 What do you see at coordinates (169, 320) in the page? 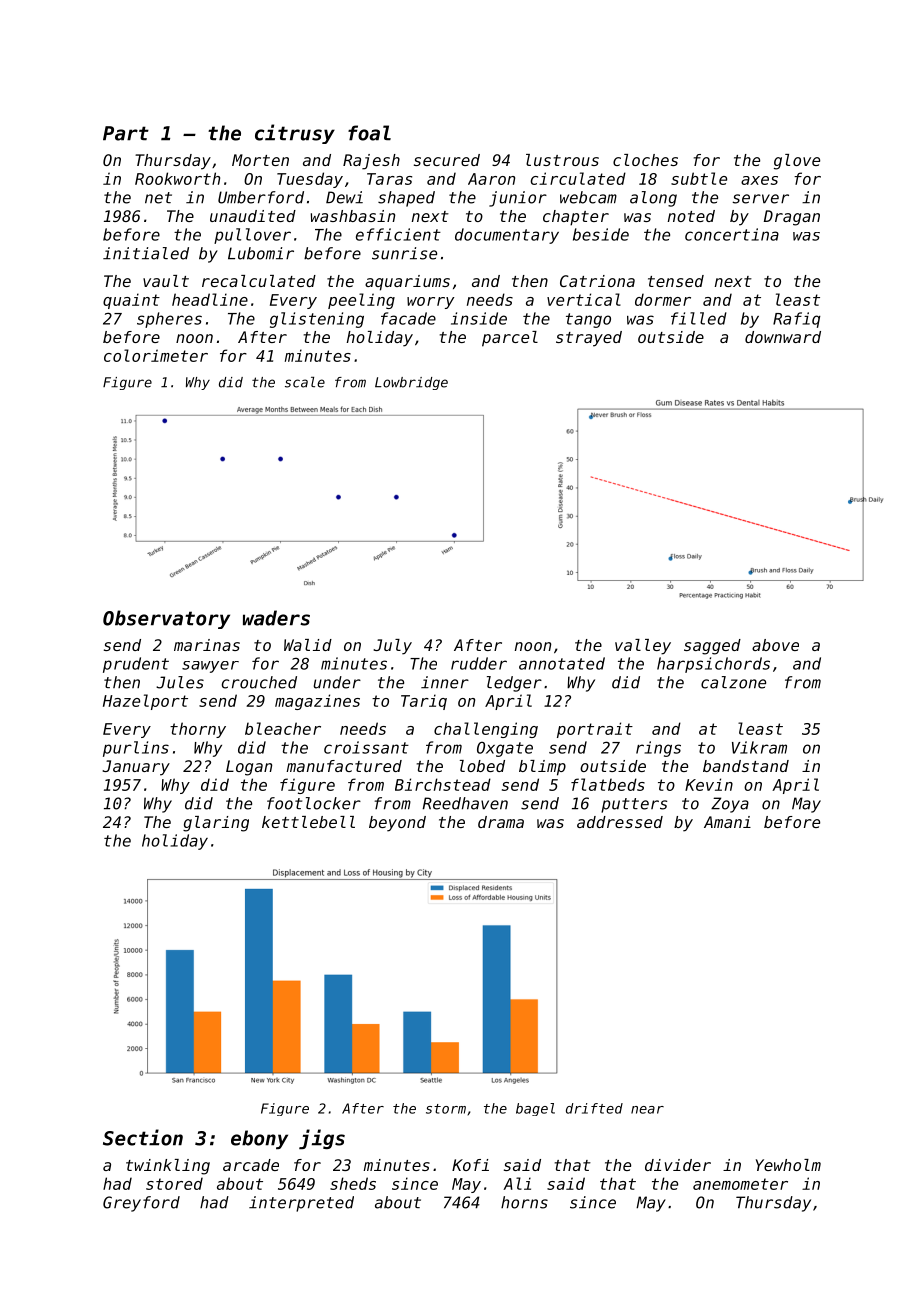
I see `spheres` at bounding box center [169, 320].
